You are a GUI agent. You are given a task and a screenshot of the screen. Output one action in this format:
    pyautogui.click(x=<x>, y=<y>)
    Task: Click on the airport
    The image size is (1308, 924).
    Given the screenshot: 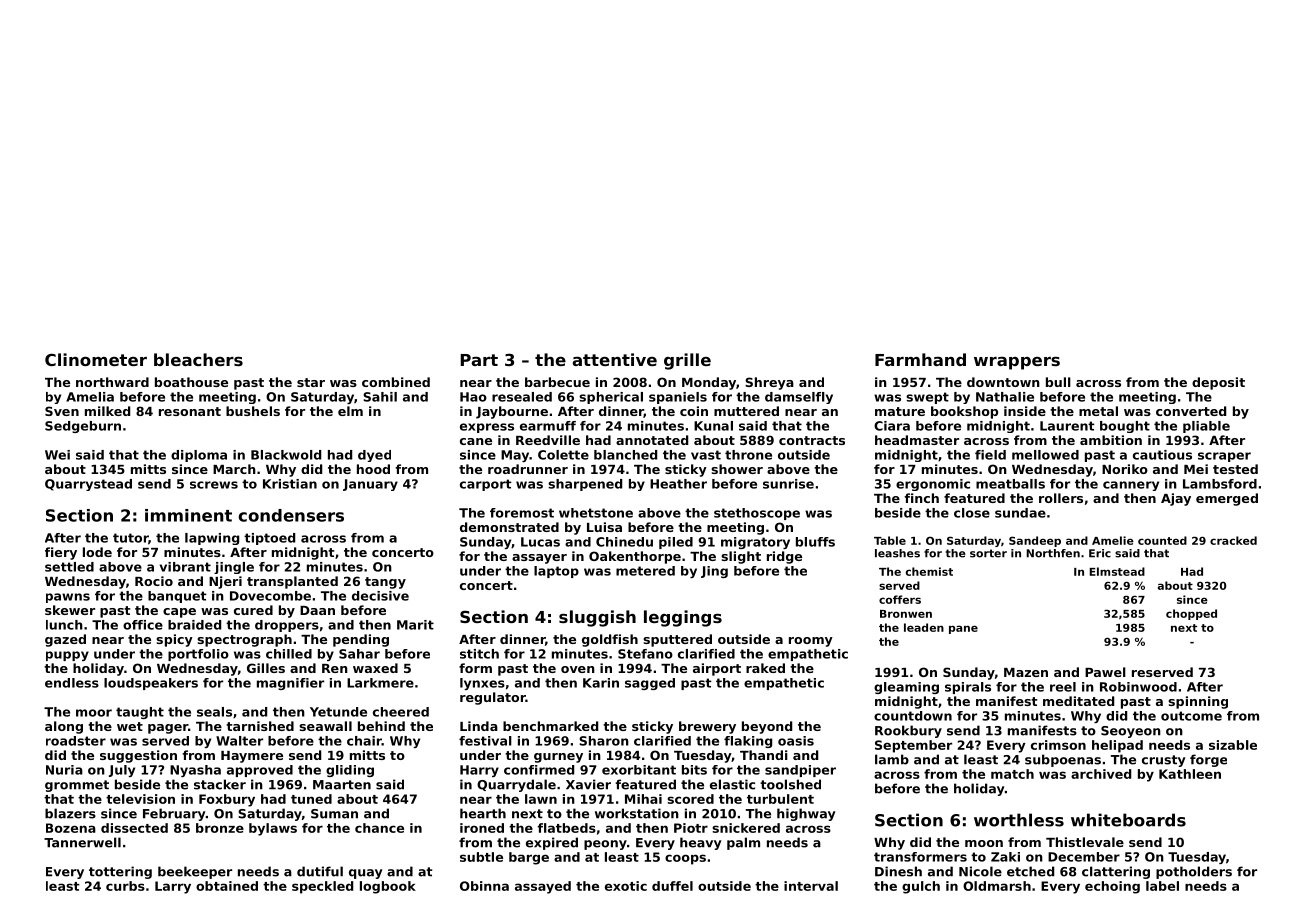 What is the action you would take?
    pyautogui.click(x=717, y=669)
